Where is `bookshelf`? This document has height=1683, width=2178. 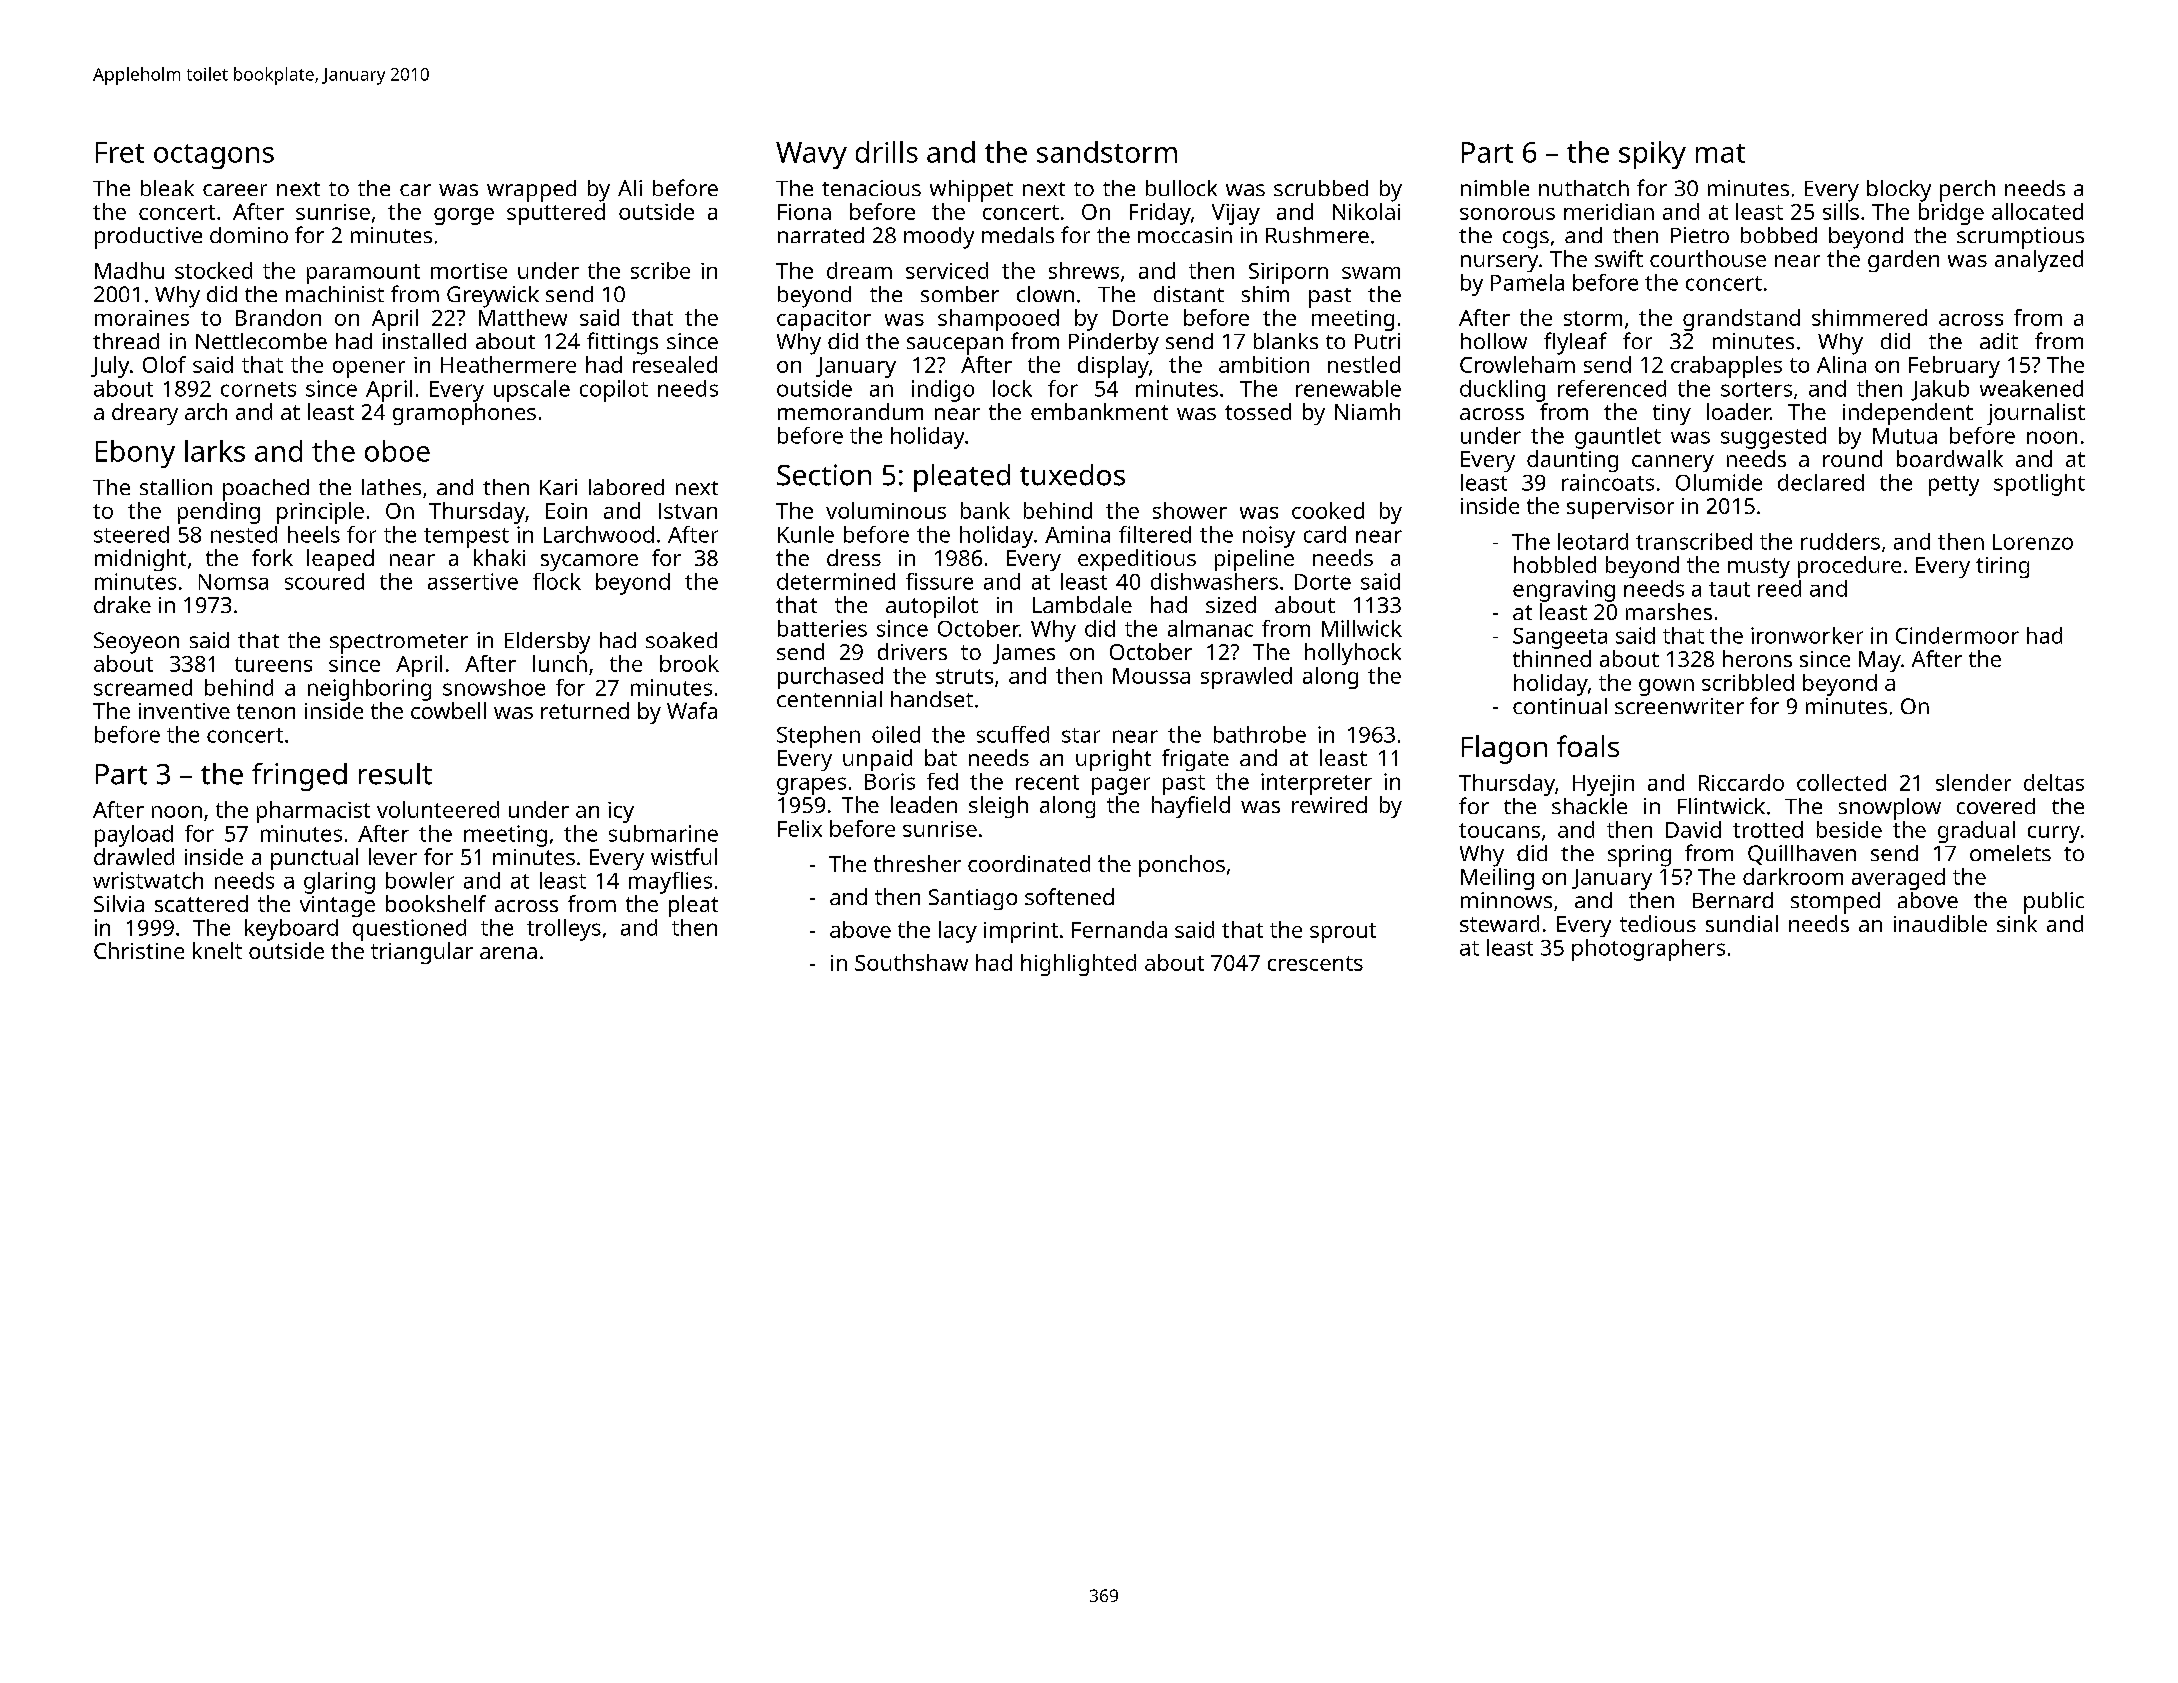
bookshelf is located at coordinates (436, 903).
